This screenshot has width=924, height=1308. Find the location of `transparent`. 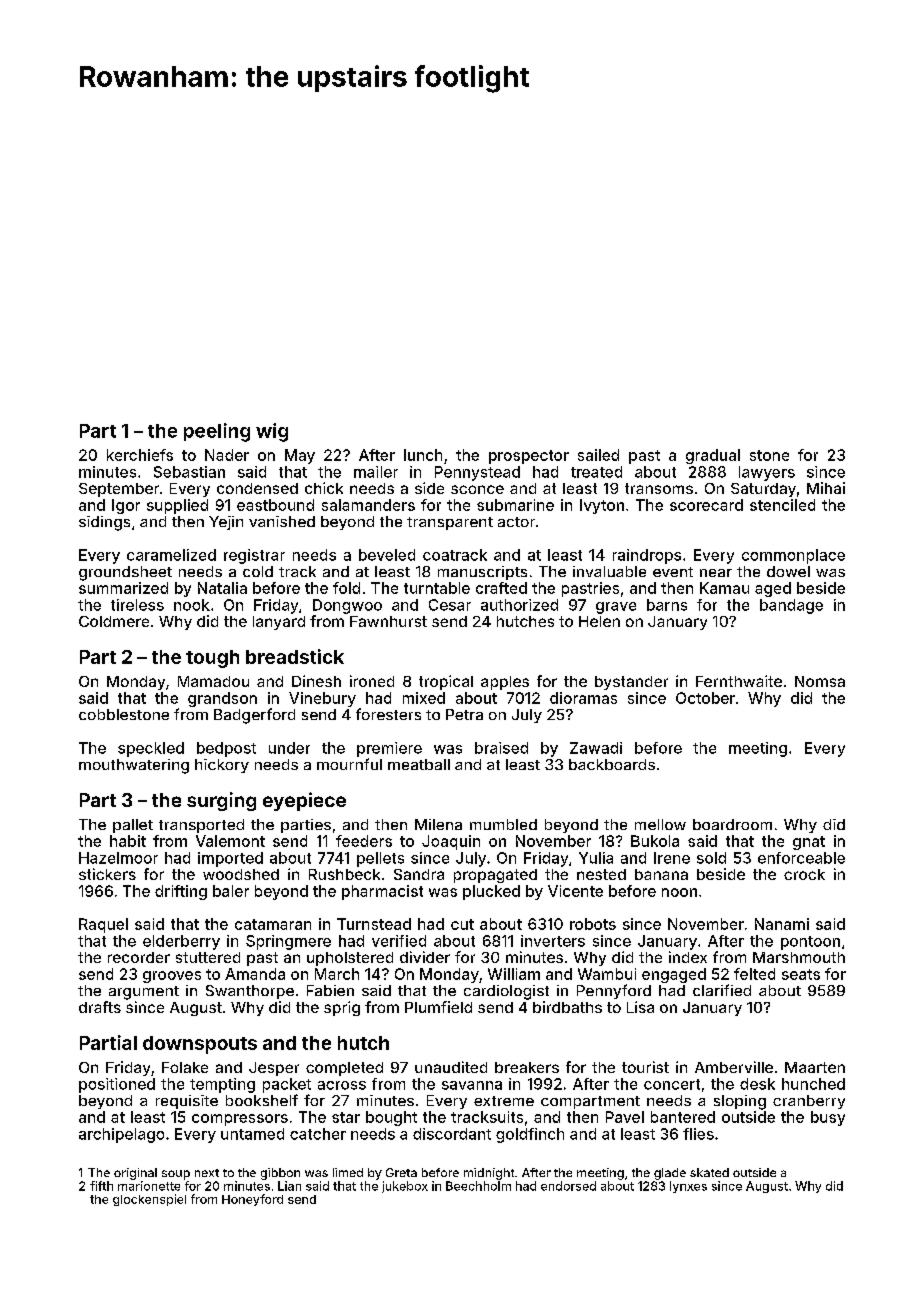

transparent is located at coordinates (450, 523).
